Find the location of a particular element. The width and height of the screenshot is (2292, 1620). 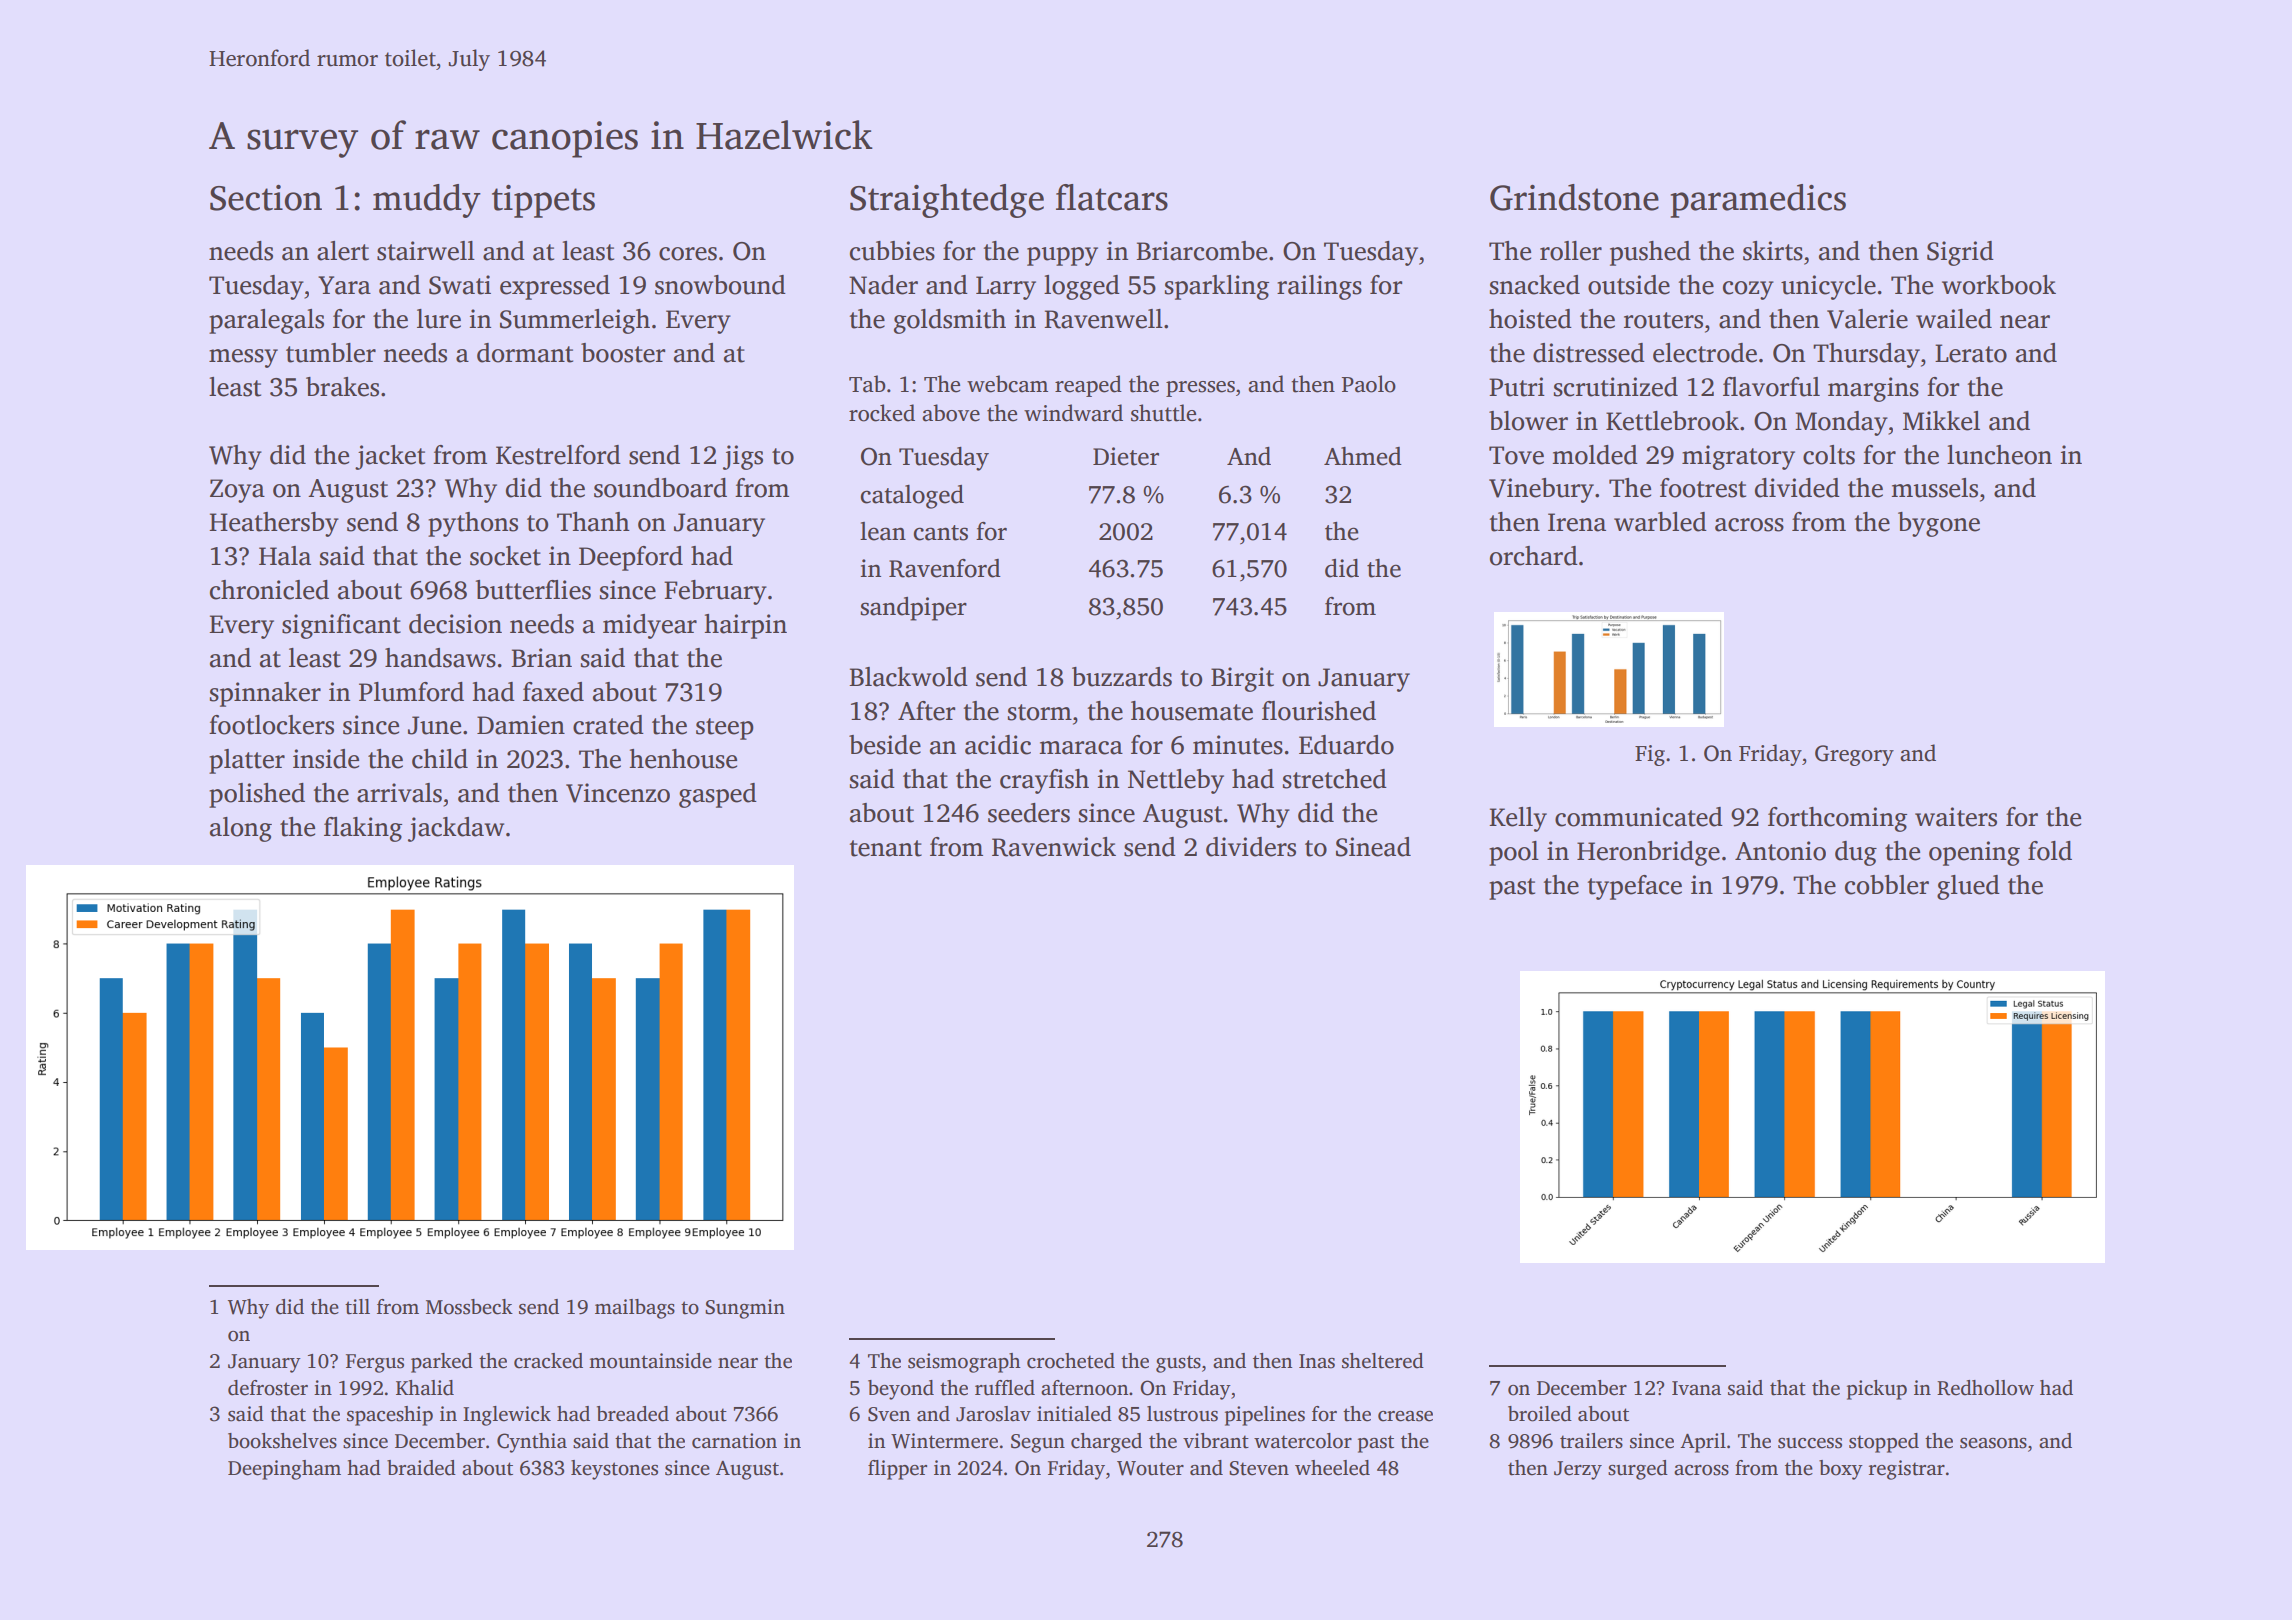

Mossbeck is located at coordinates (469, 1307).
